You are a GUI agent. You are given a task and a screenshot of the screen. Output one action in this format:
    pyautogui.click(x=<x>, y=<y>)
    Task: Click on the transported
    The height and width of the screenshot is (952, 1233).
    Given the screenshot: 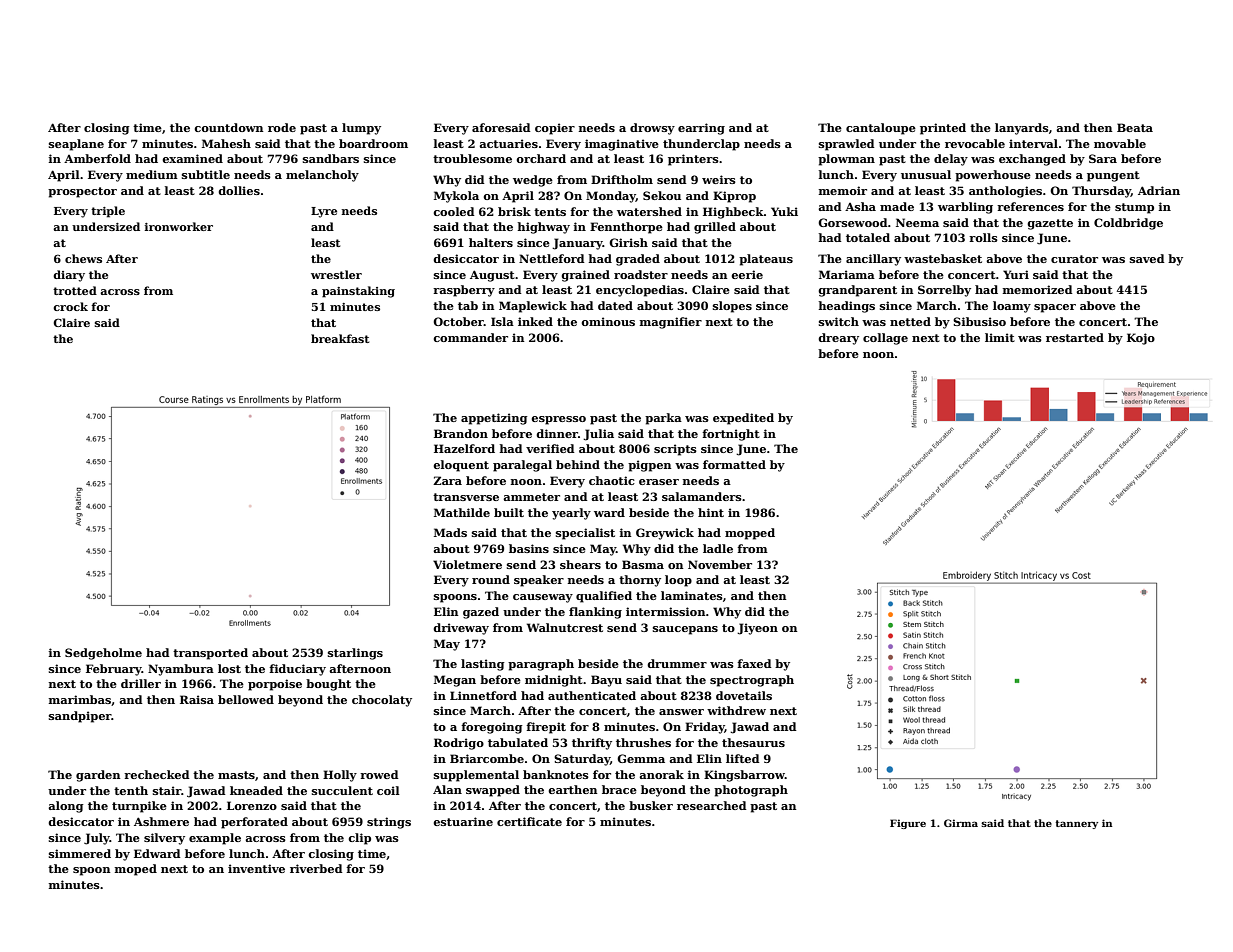 What is the action you would take?
    pyautogui.click(x=210, y=654)
